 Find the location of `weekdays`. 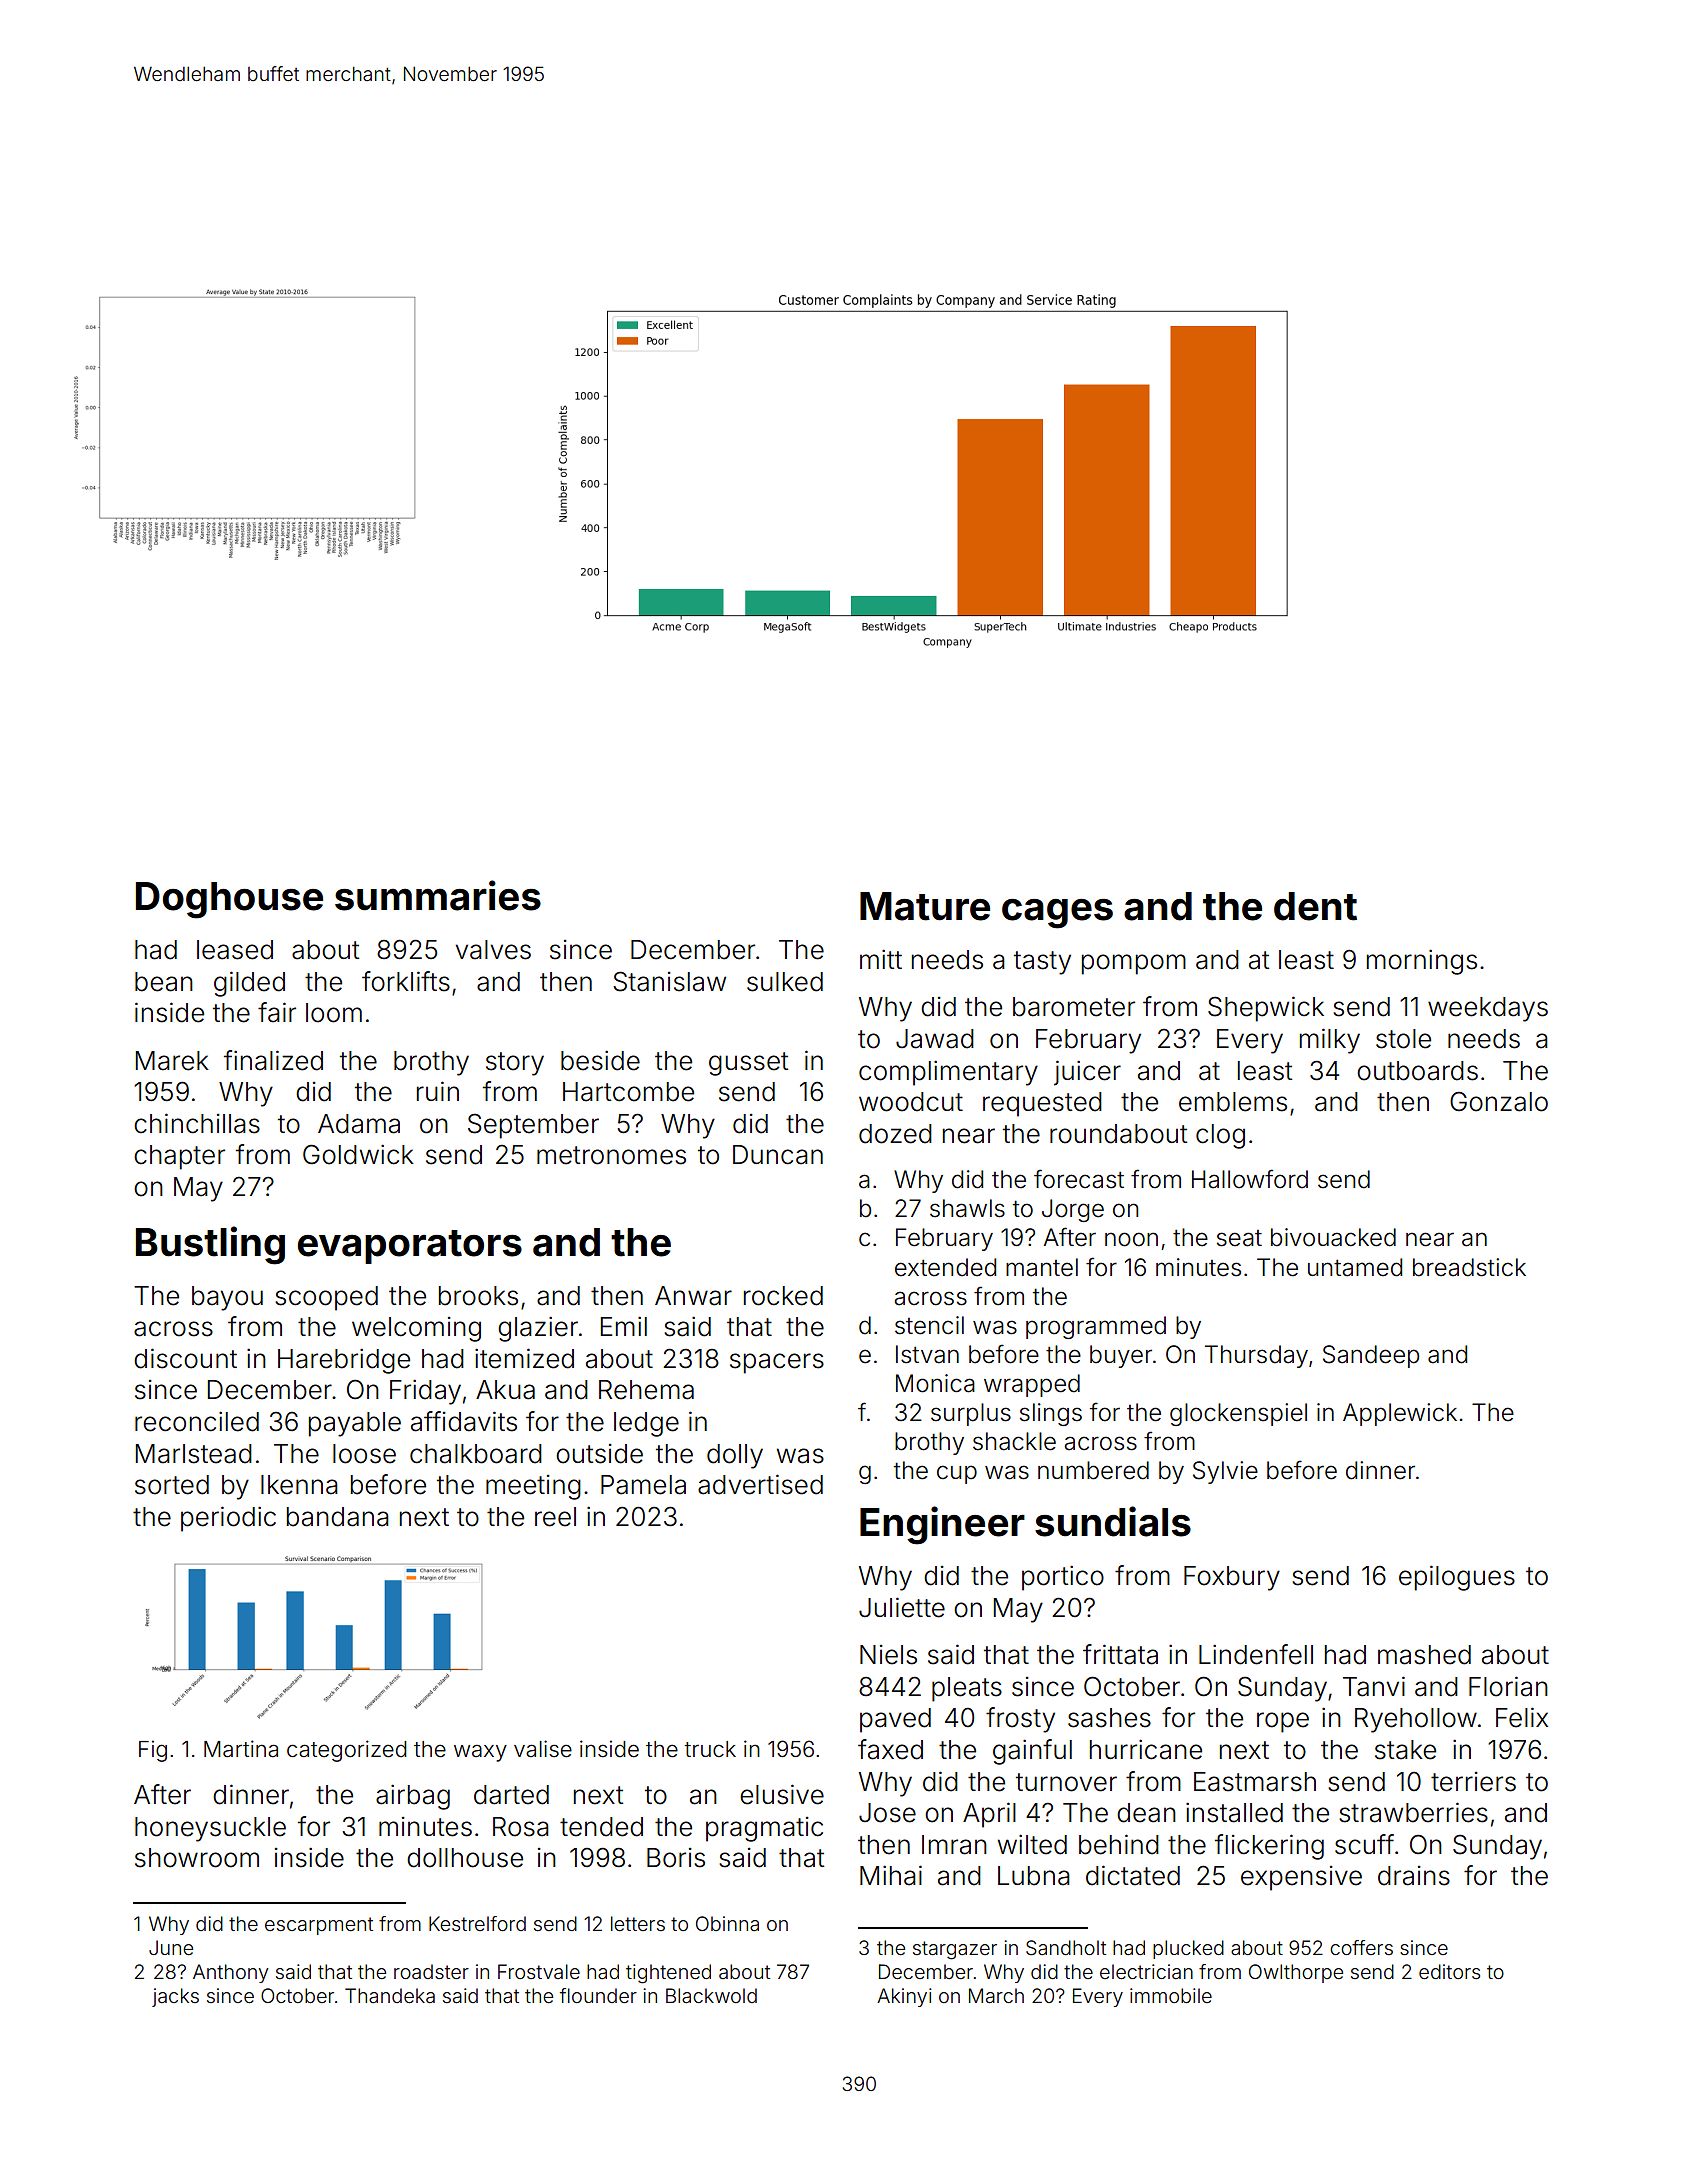

weekdays is located at coordinates (1488, 1009).
